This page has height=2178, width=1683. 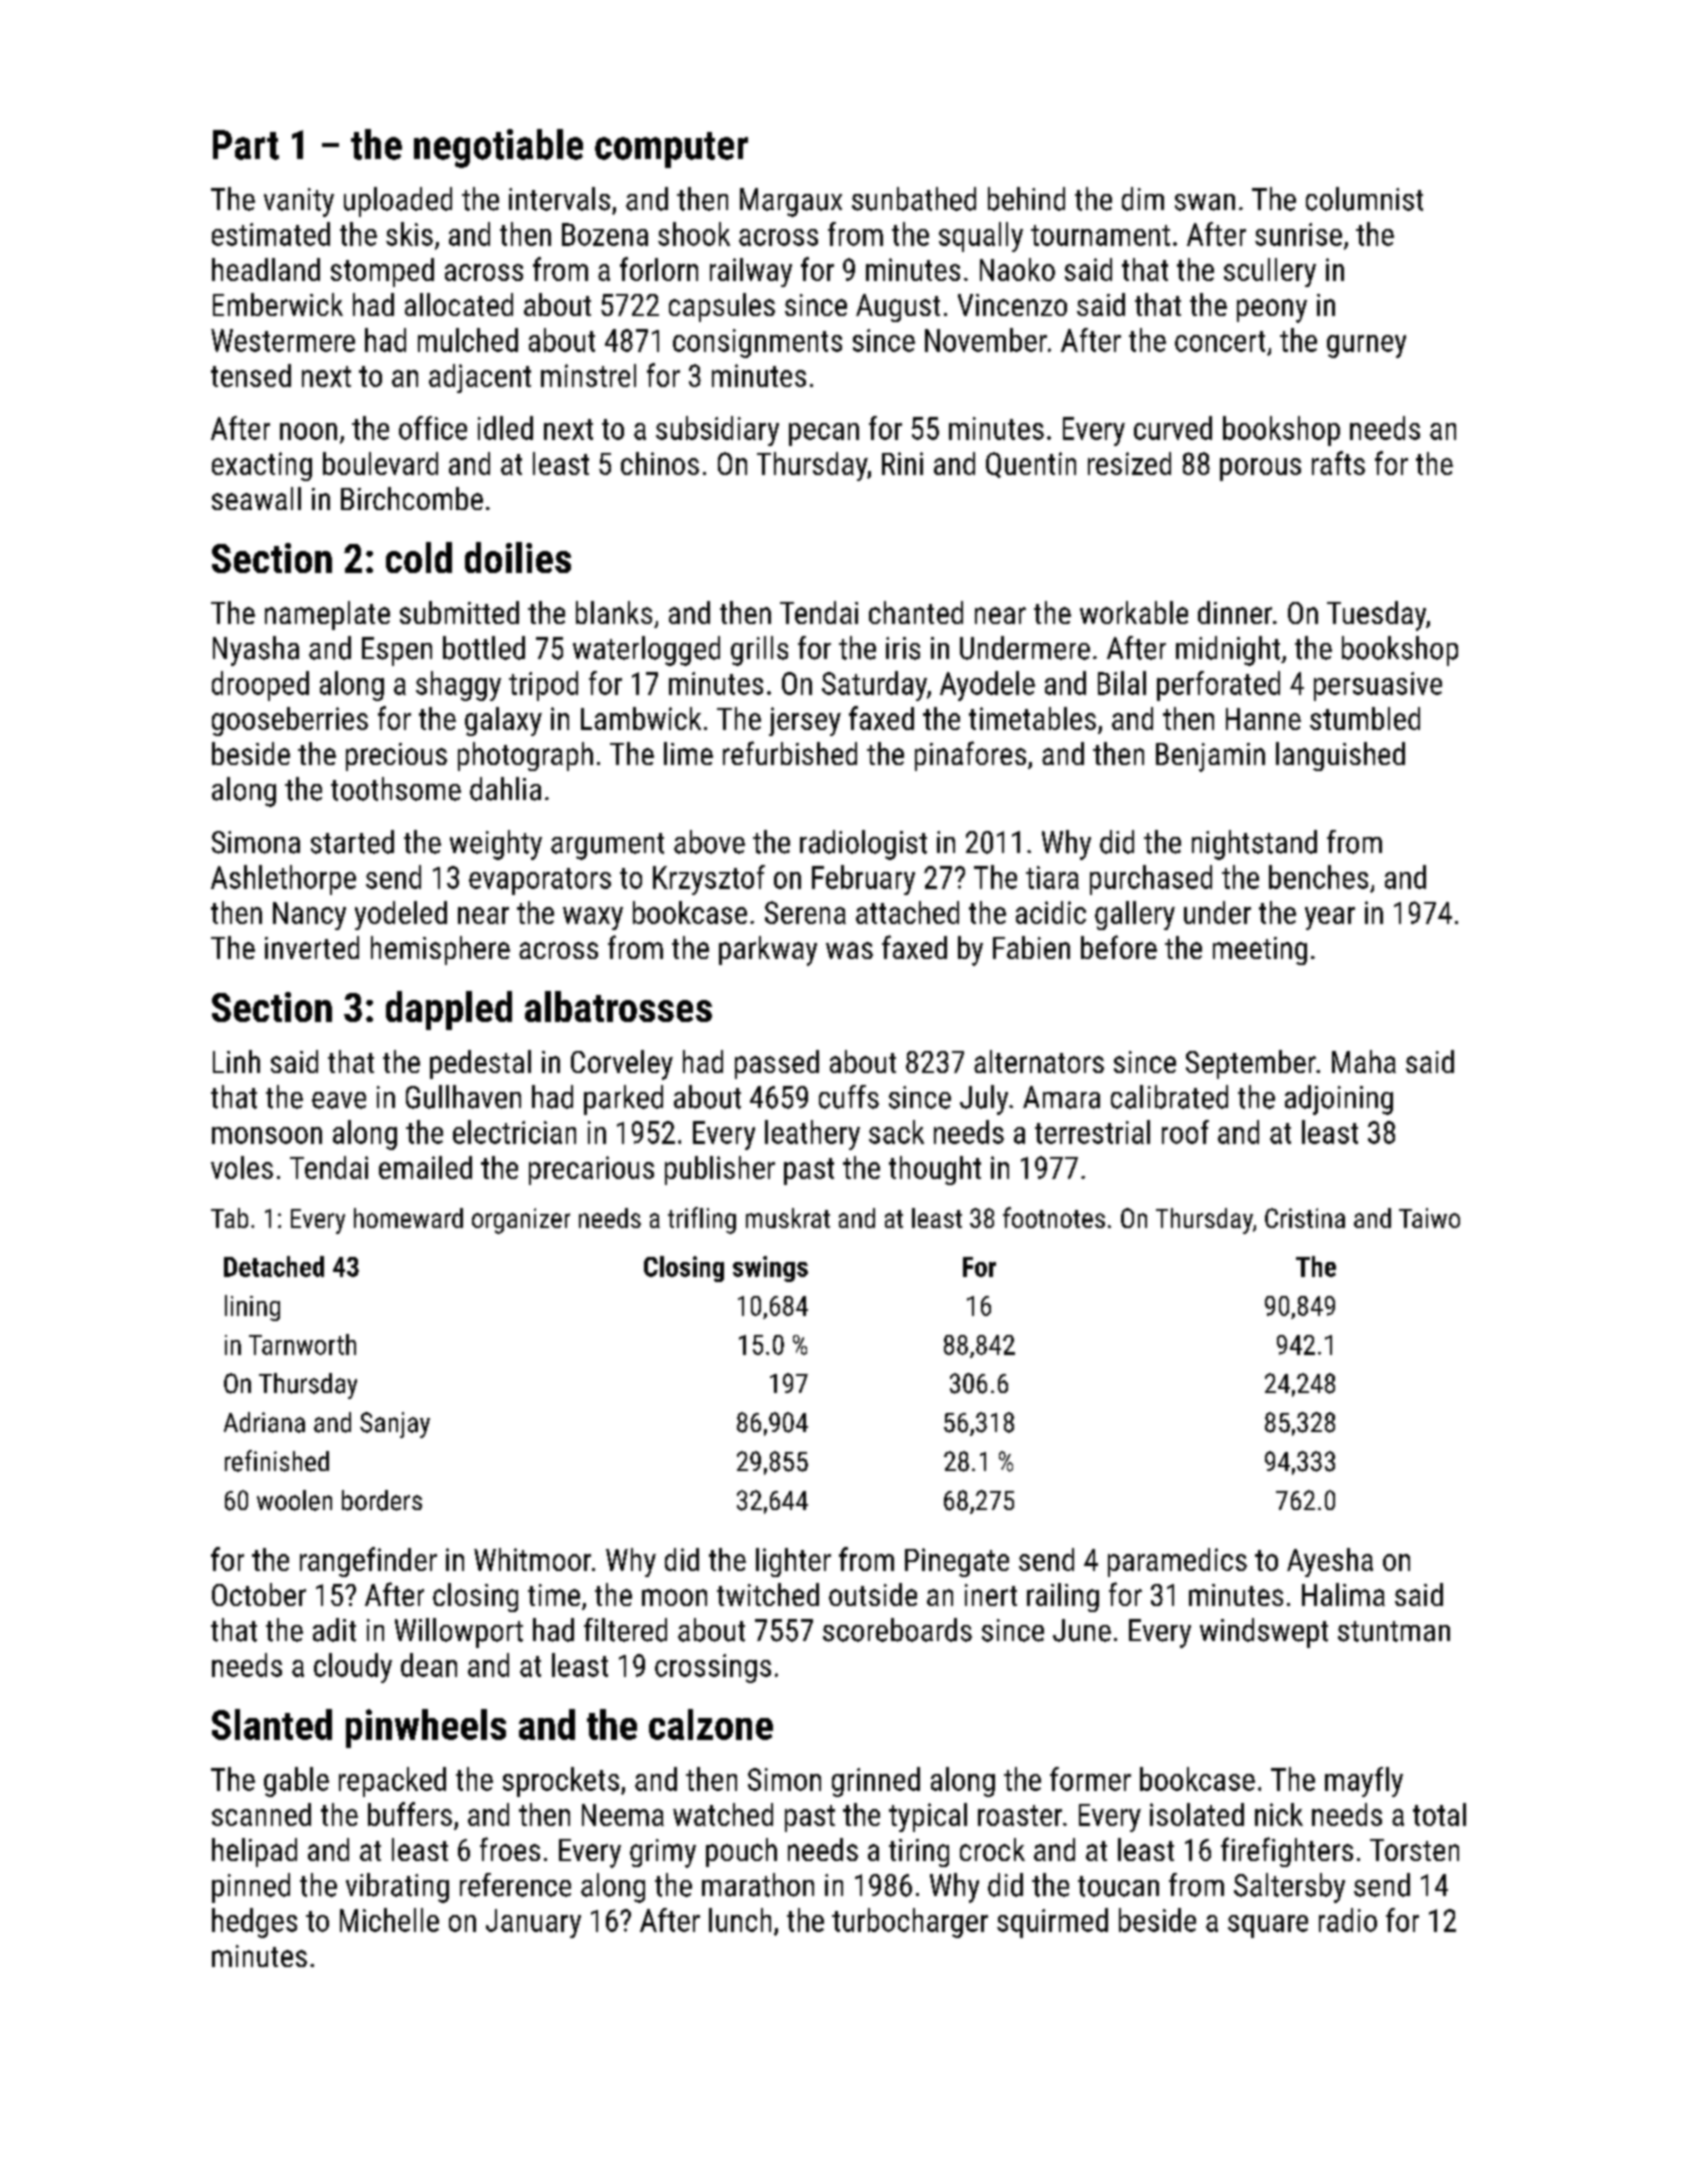 What do you see at coordinates (768, 1594) in the page?
I see `twitched` at bounding box center [768, 1594].
